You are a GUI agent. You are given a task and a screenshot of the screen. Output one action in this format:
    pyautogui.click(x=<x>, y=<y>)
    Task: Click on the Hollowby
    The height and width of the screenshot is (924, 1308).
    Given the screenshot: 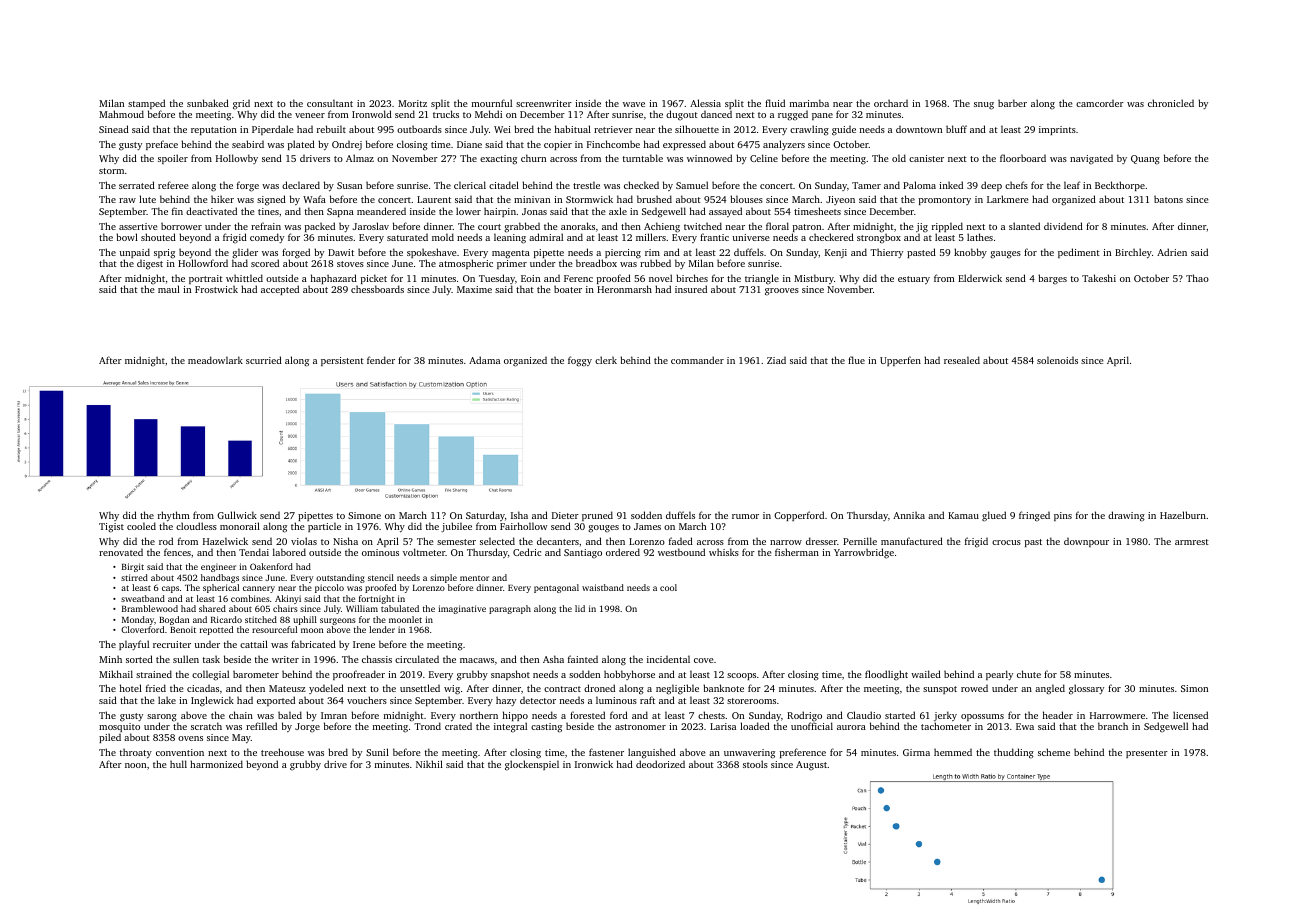 What is the action you would take?
    pyautogui.click(x=237, y=159)
